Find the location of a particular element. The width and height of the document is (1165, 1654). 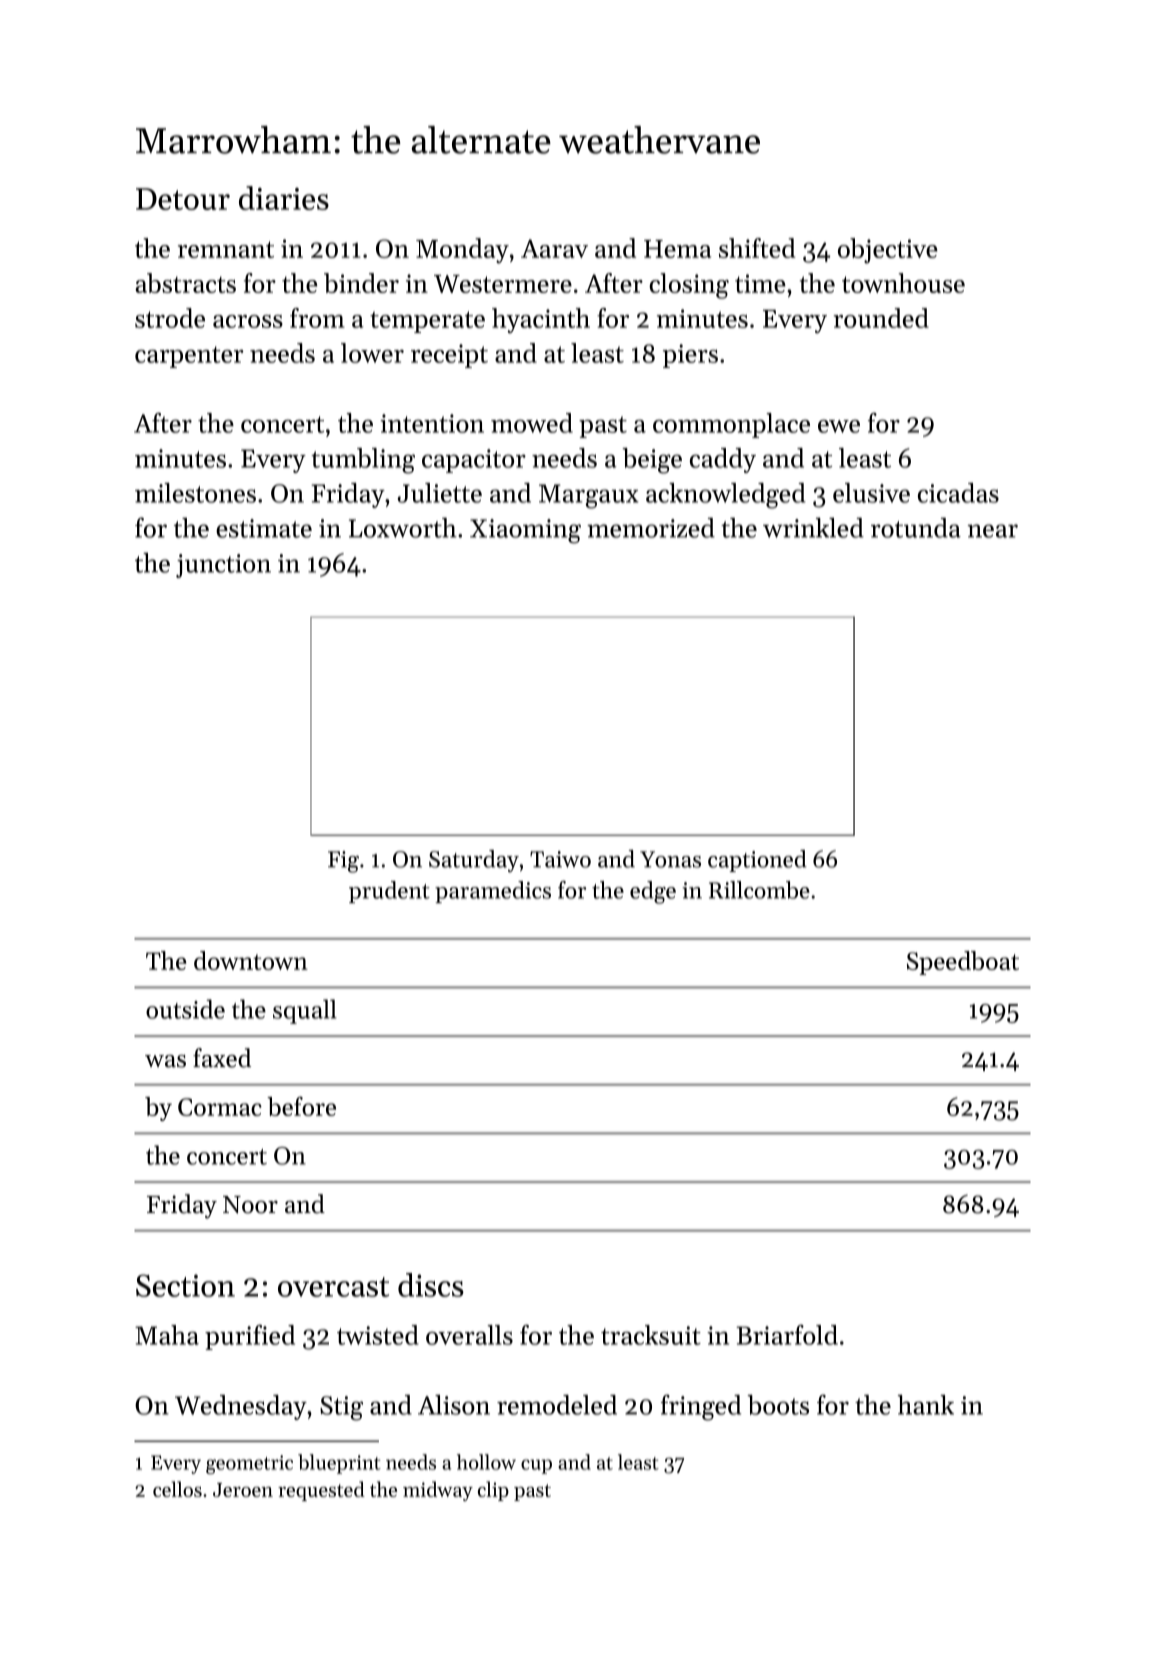

Taiwo is located at coordinates (560, 859).
